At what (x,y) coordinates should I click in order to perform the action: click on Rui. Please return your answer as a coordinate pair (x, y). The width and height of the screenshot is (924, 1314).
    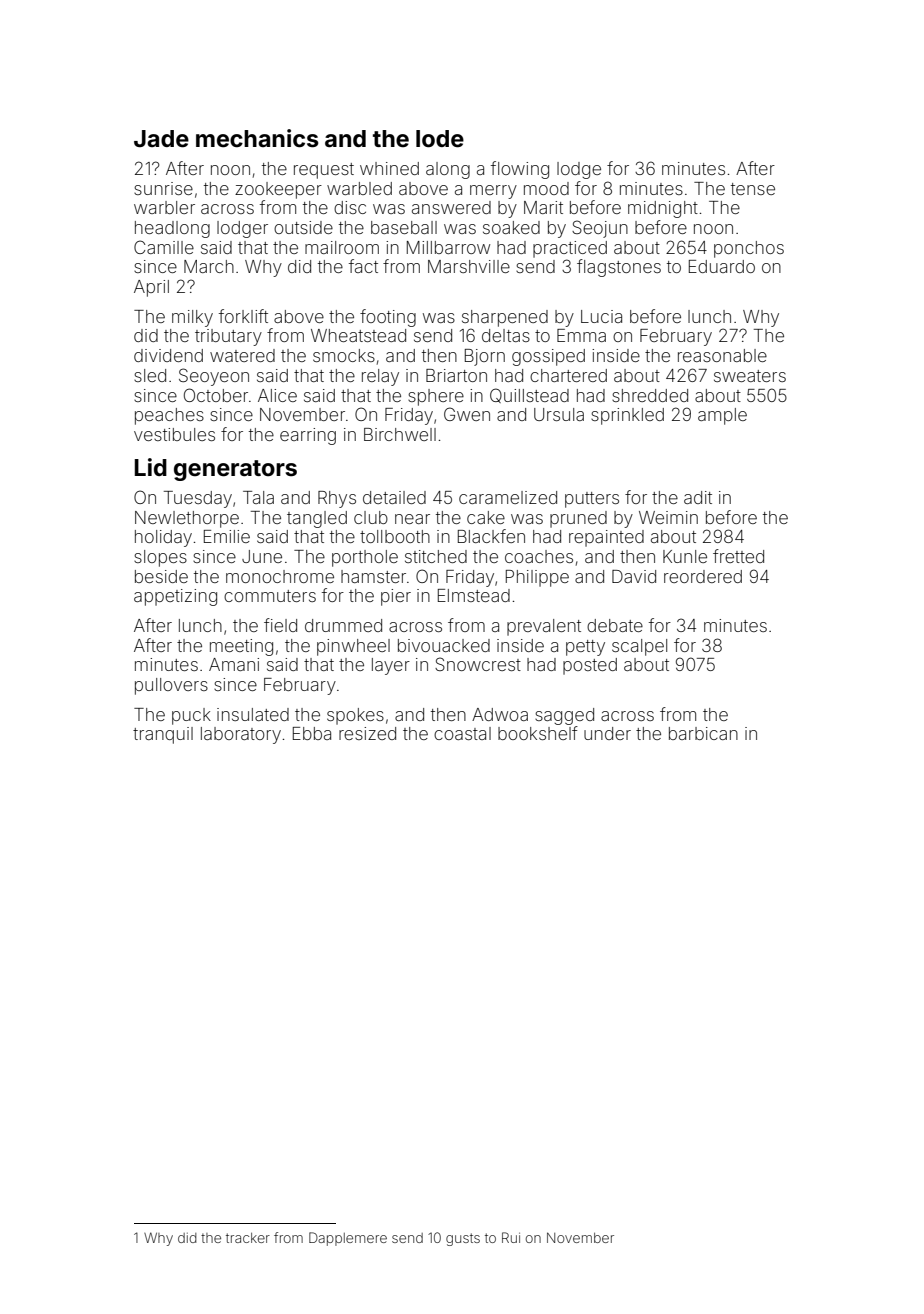
    Looking at the image, I should click on (511, 1237).
